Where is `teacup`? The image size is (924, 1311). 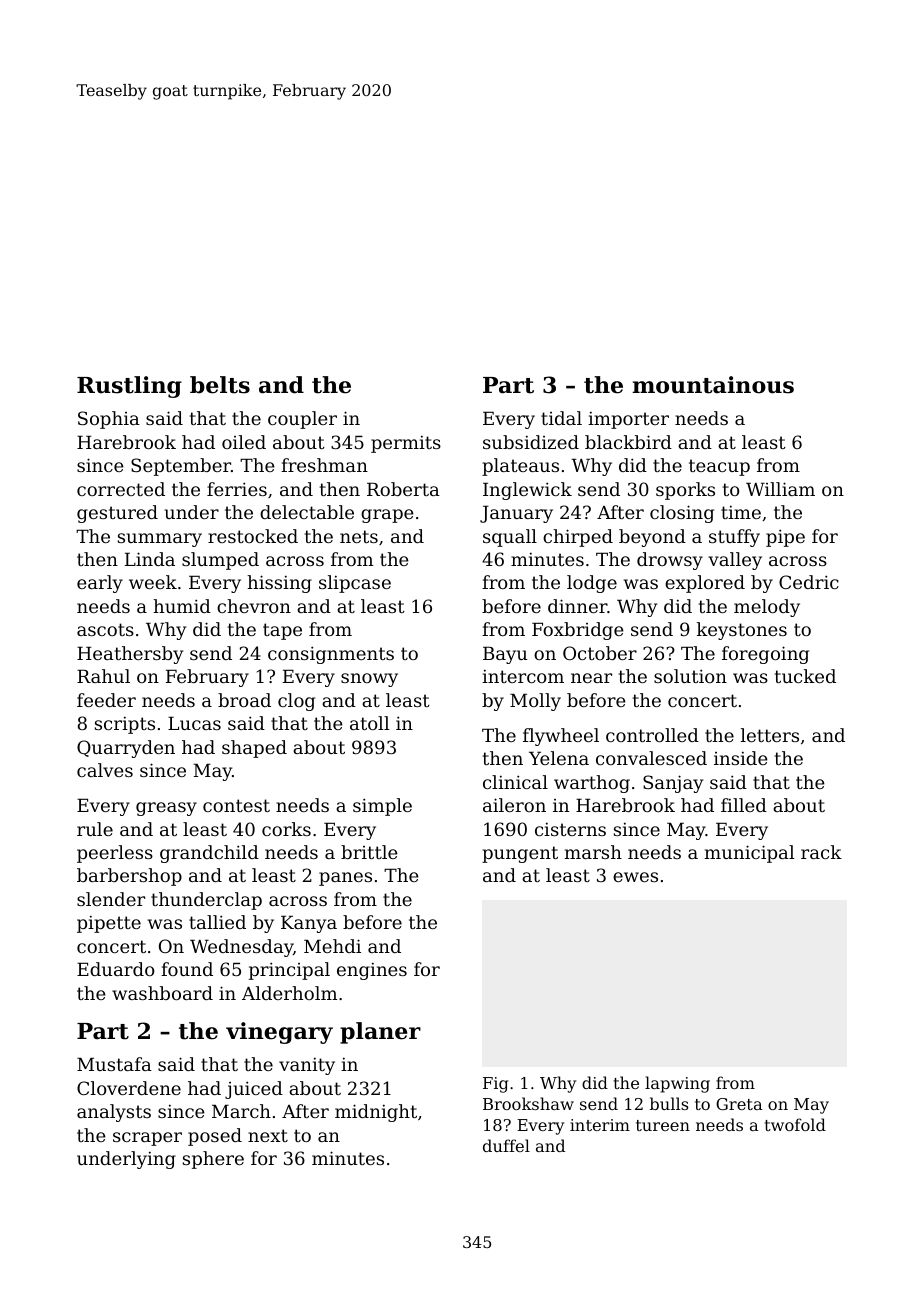
teacup is located at coordinates (719, 467).
